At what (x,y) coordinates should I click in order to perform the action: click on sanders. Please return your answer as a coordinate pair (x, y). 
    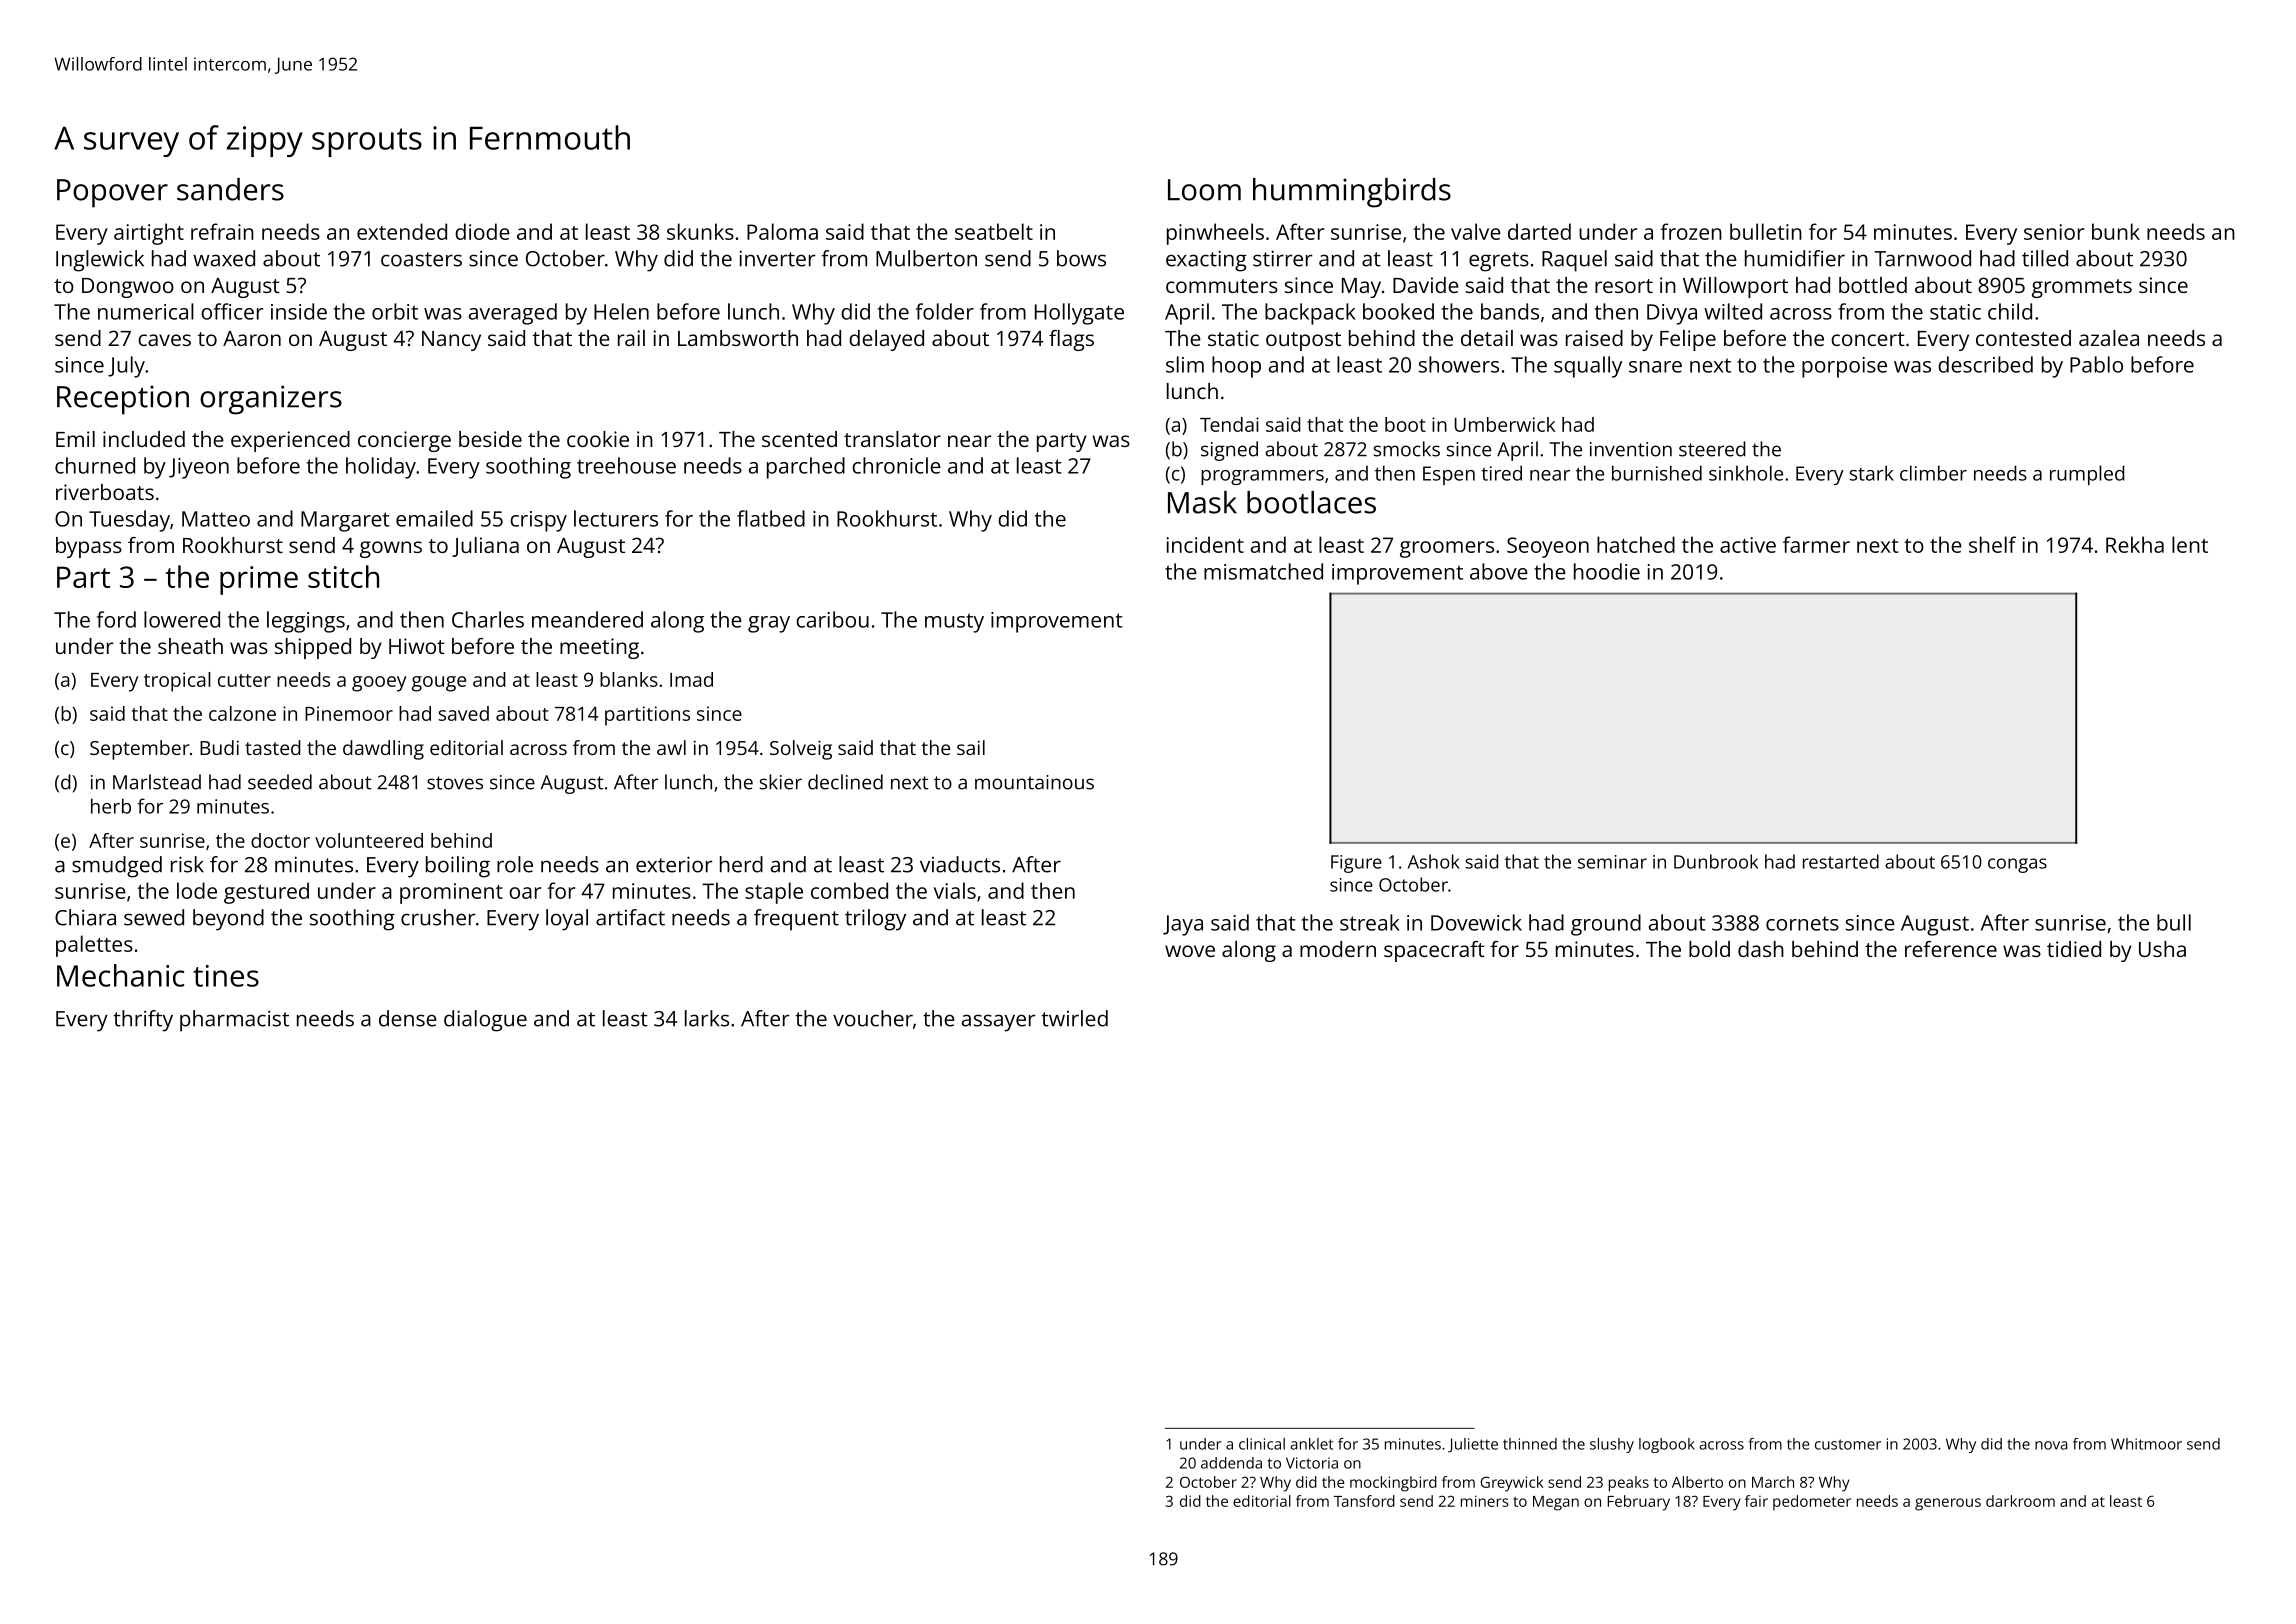
    Looking at the image, I should click on (230, 189).
